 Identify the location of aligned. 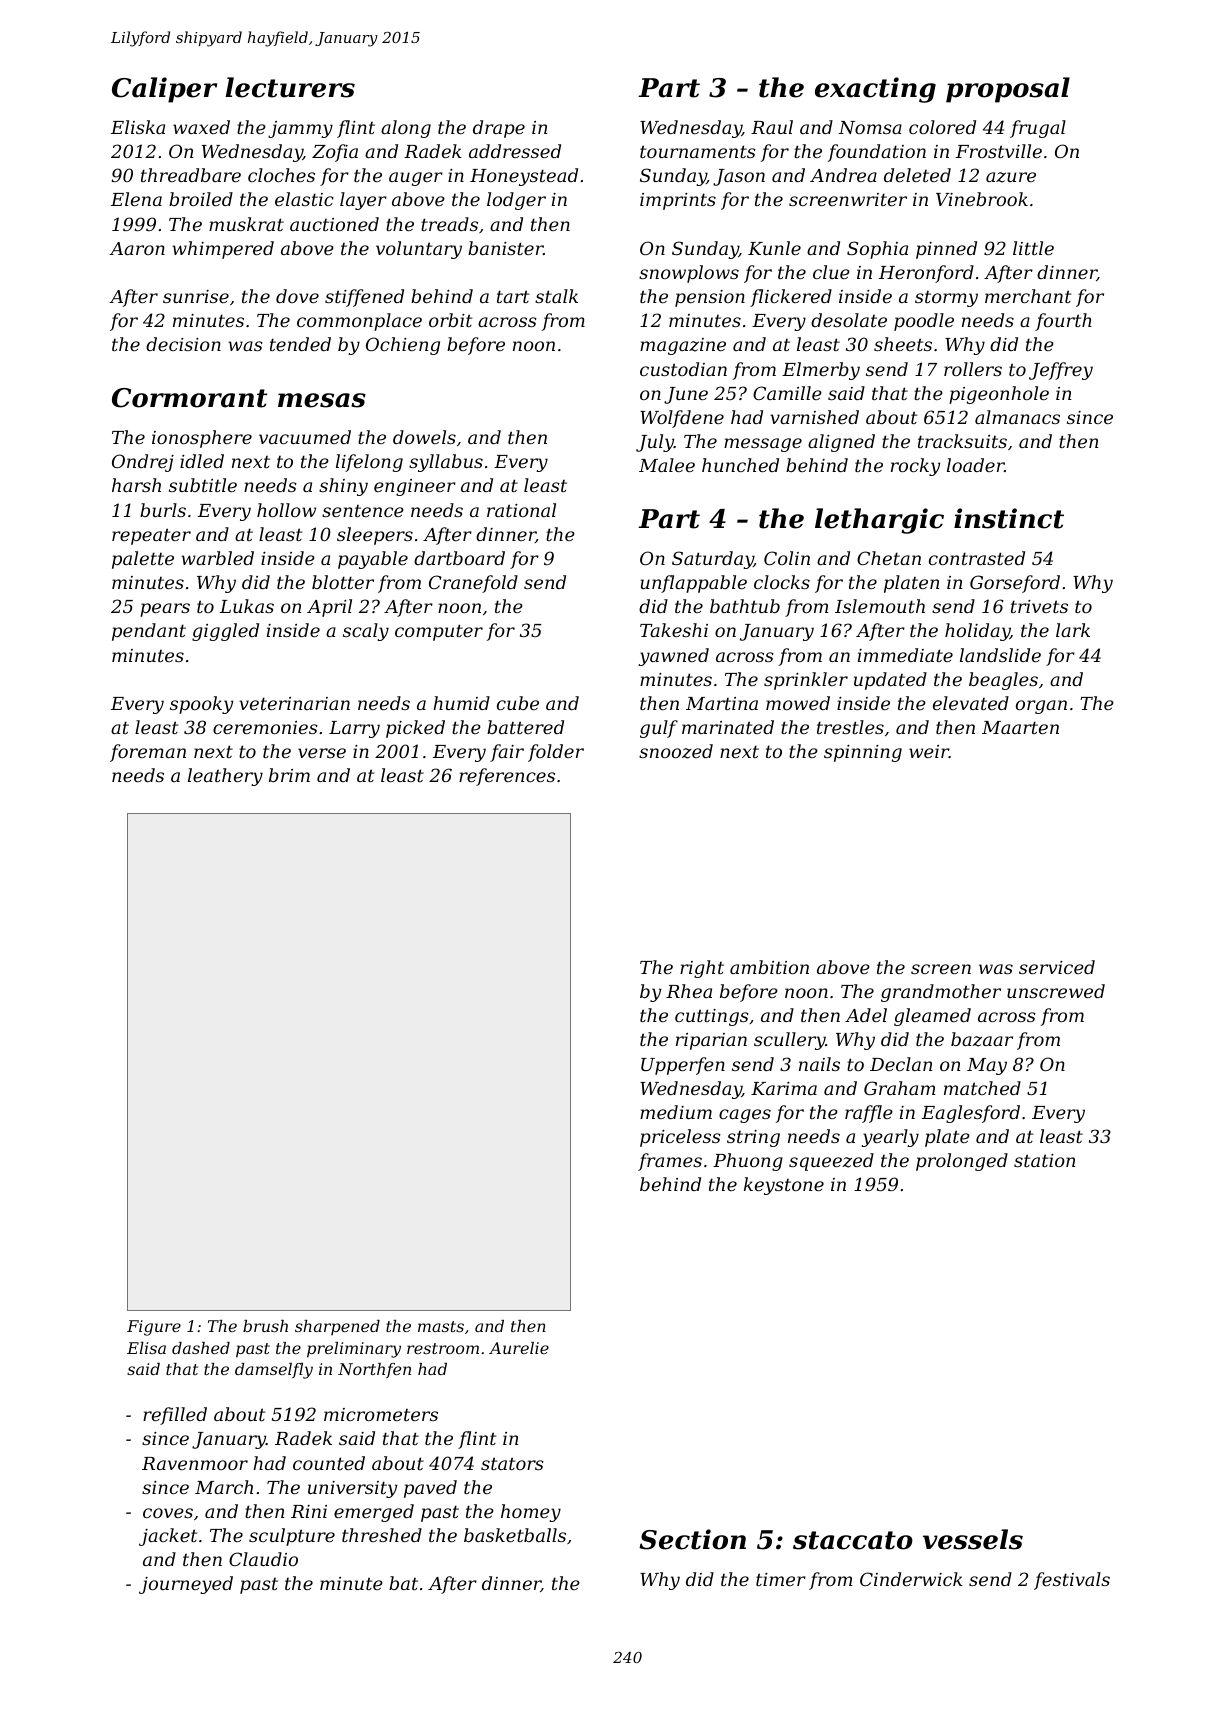
(841, 443).
